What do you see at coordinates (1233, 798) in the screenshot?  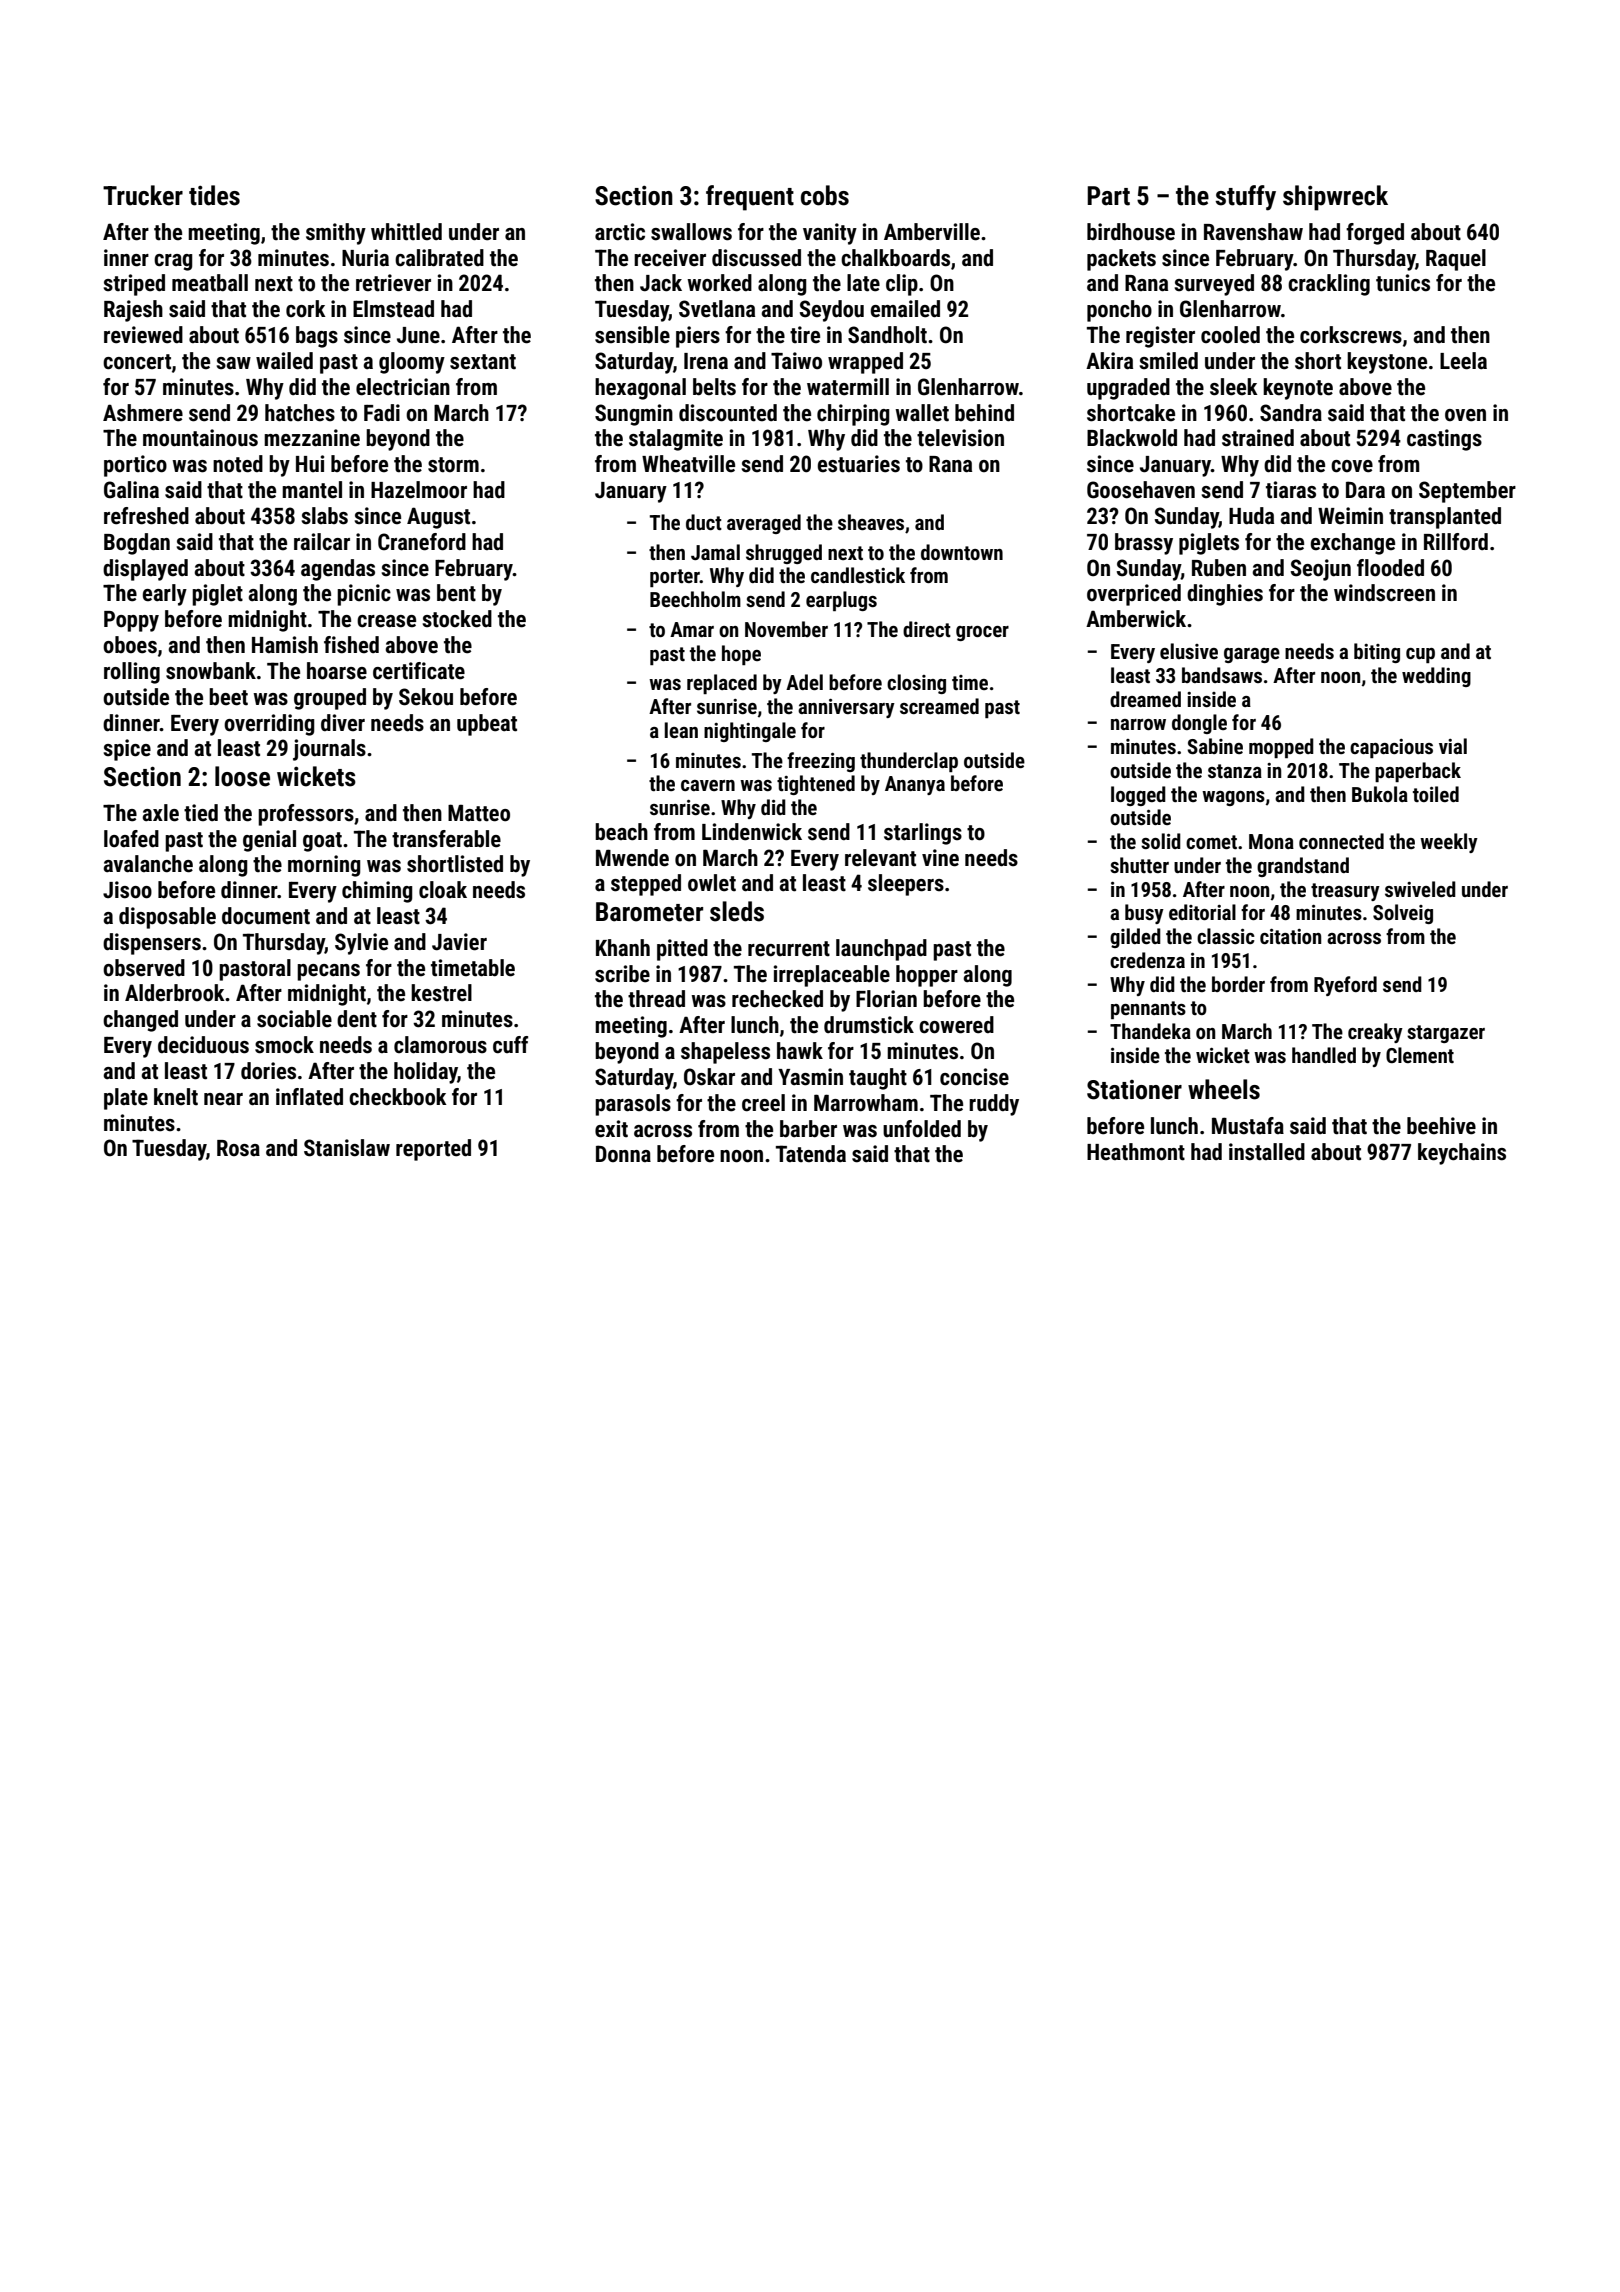 I see `wagons` at bounding box center [1233, 798].
